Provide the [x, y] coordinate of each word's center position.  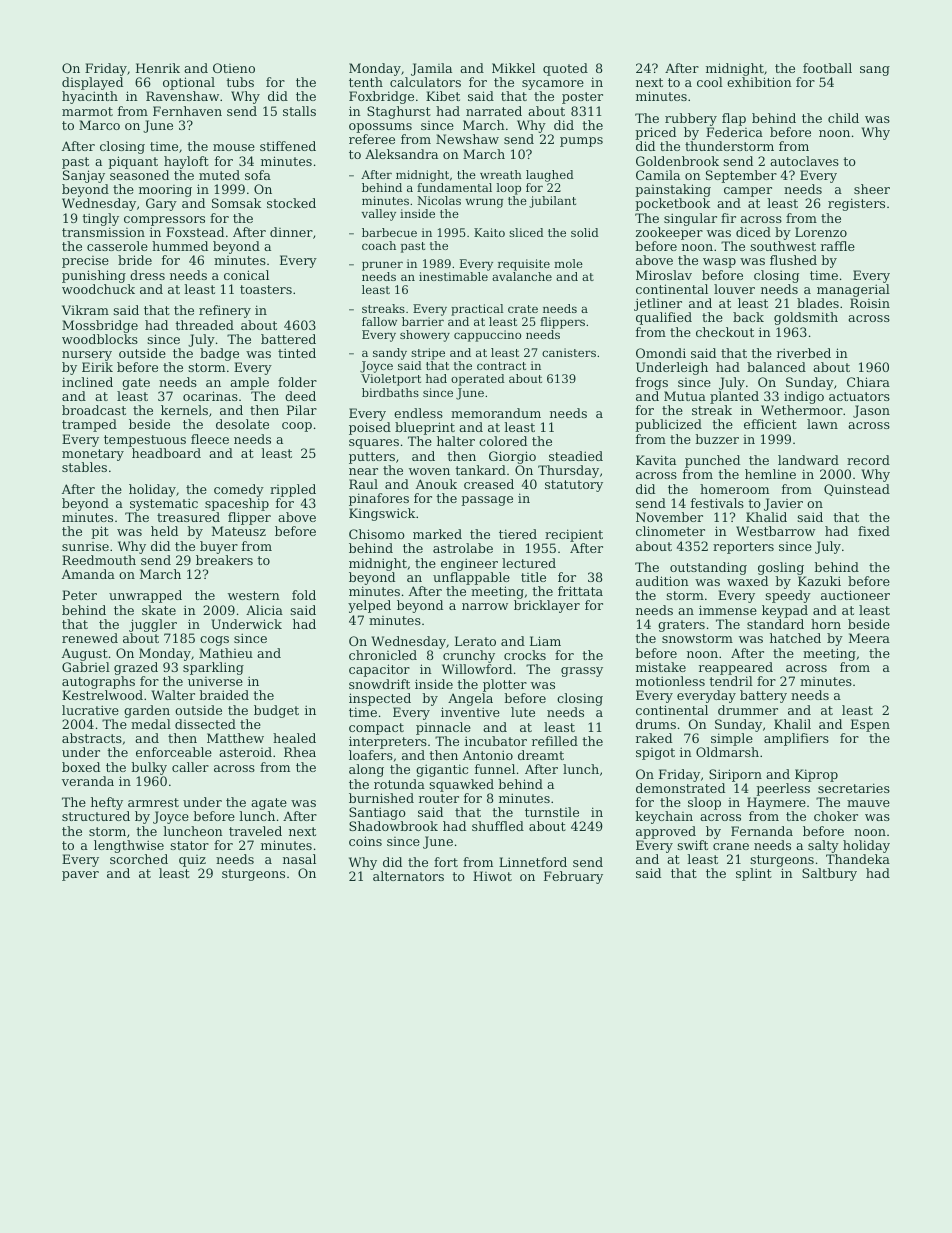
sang [875, 71]
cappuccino [487, 336]
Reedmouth [99, 560]
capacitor [379, 670]
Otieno [234, 68]
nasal [299, 859]
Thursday [568, 471]
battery [763, 696]
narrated [494, 111]
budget [276, 711]
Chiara [868, 382]
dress [147, 275]
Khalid [766, 517]
